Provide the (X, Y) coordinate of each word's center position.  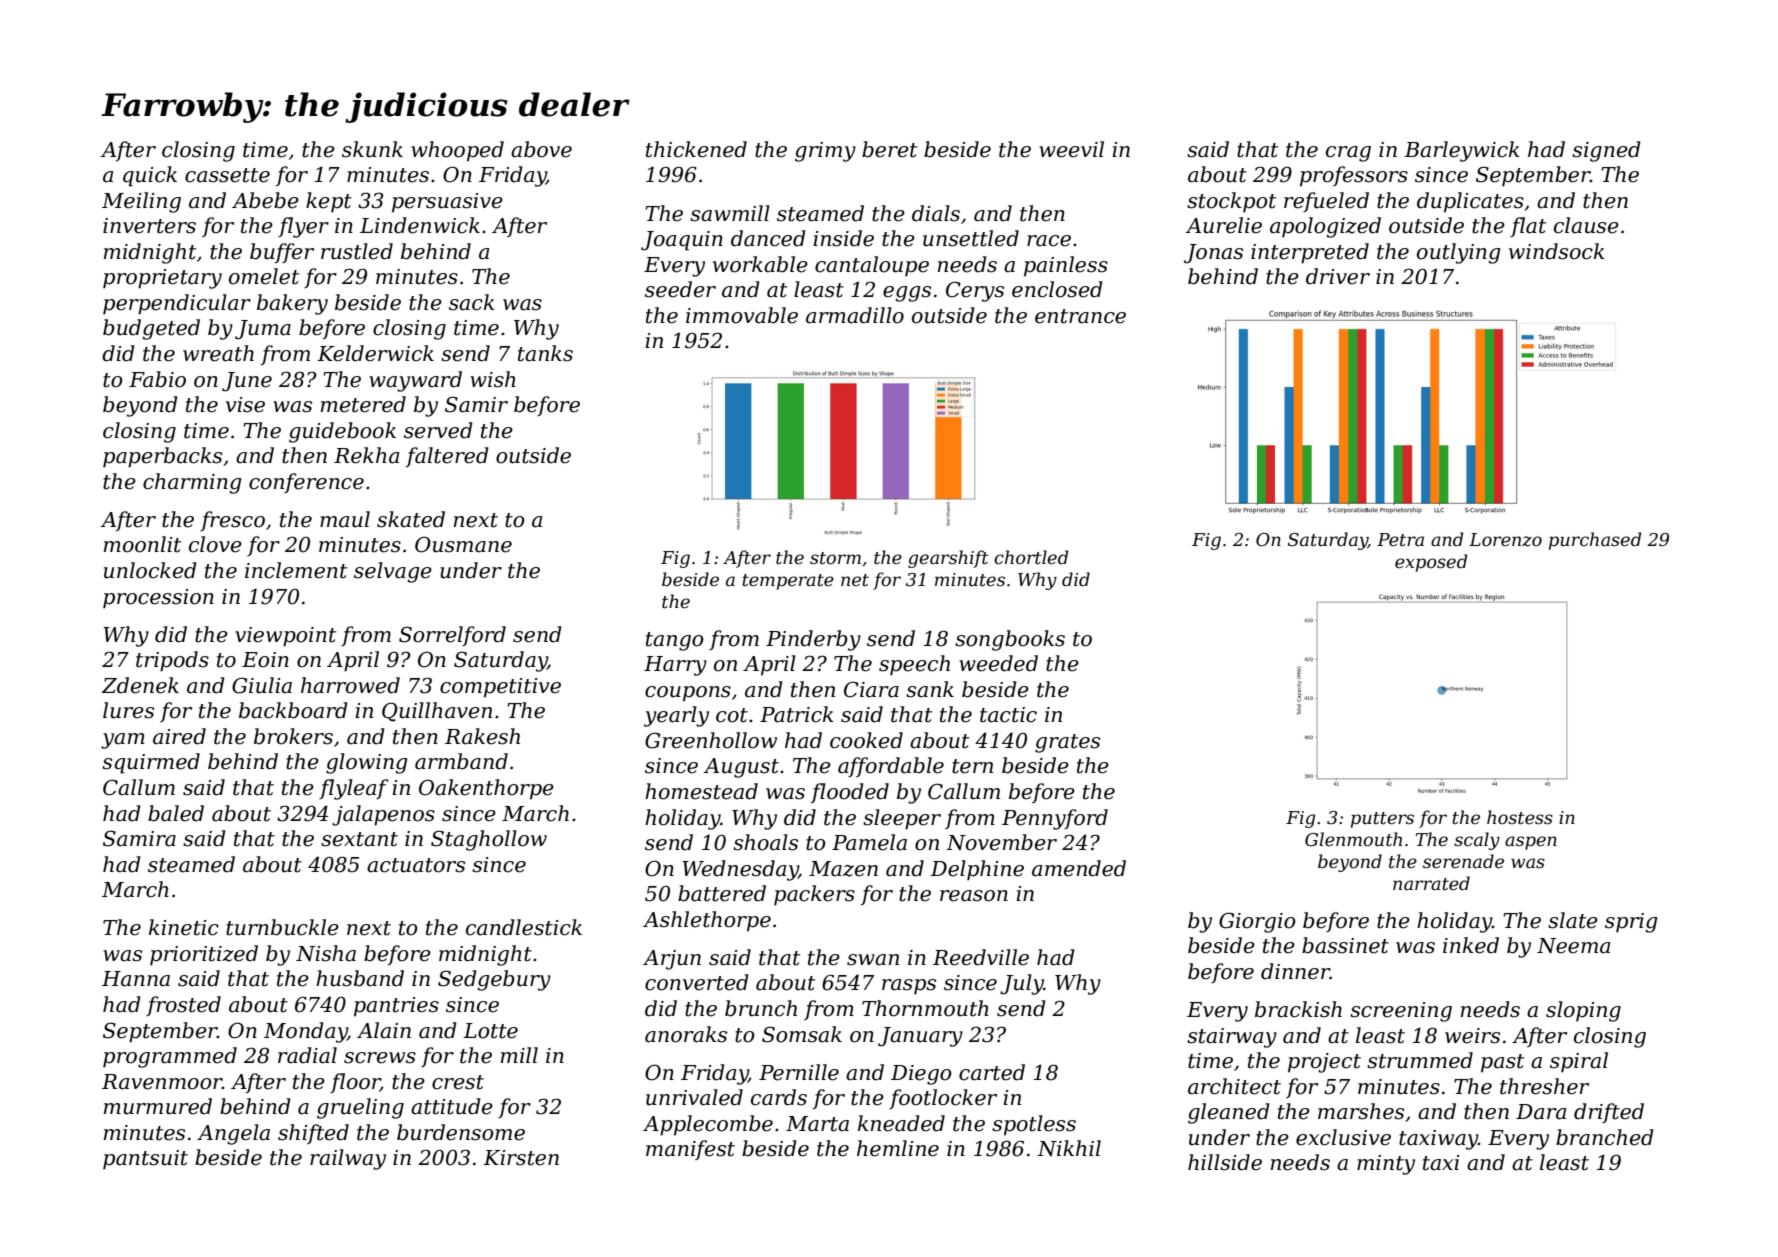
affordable (891, 767)
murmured (158, 1106)
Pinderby (813, 640)
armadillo (855, 315)
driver (1338, 276)
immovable (742, 315)
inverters (149, 226)
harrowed (350, 685)
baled (176, 813)
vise (245, 405)
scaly (1477, 841)
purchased (1595, 541)
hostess (1520, 817)
